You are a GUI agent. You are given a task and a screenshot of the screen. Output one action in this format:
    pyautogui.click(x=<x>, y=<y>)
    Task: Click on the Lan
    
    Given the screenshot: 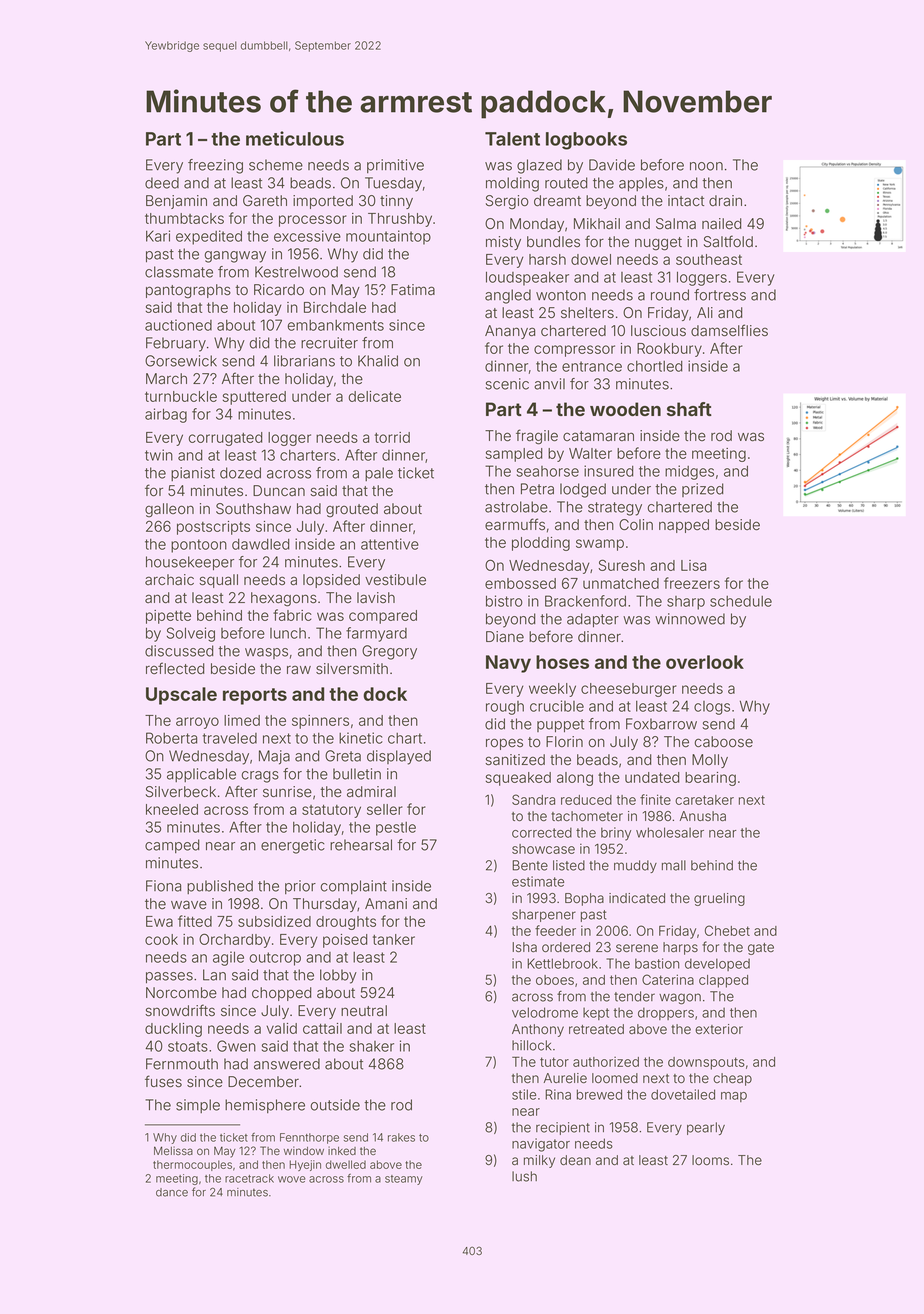 What is the action you would take?
    pyautogui.click(x=214, y=975)
